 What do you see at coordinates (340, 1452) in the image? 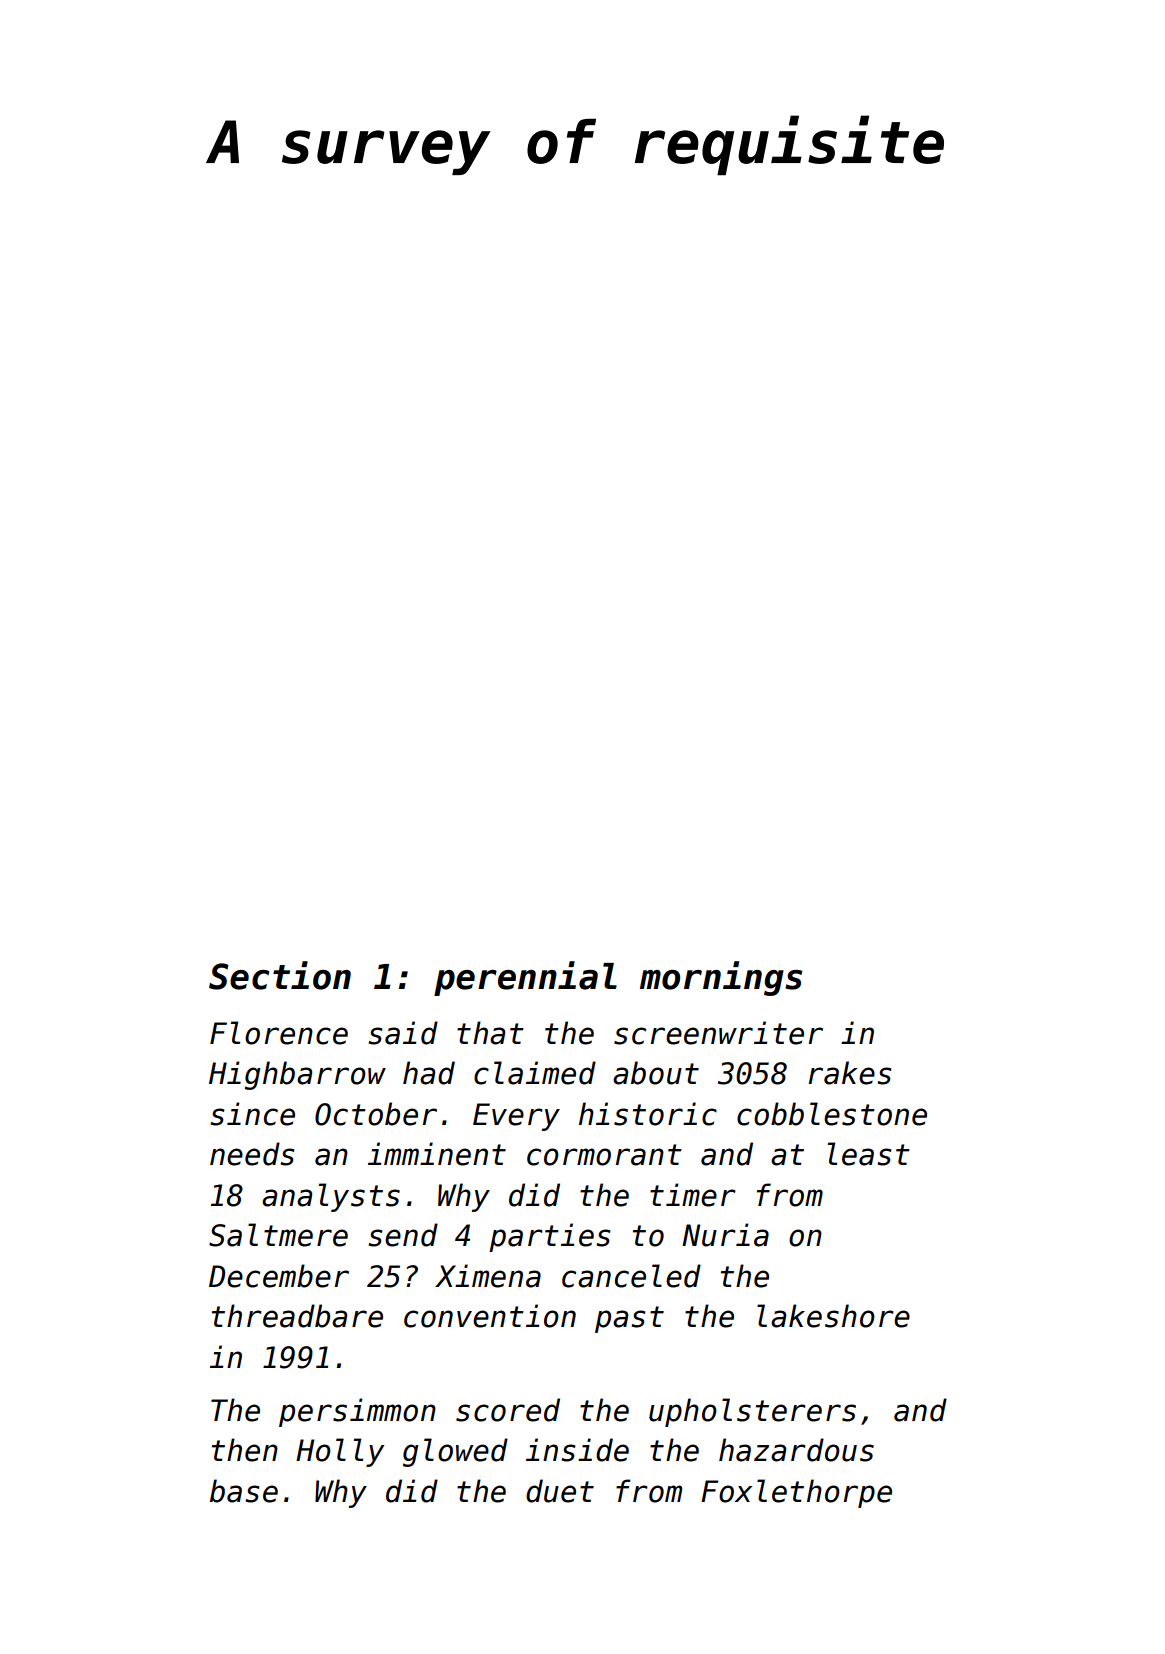
I see `Holly` at bounding box center [340, 1452].
